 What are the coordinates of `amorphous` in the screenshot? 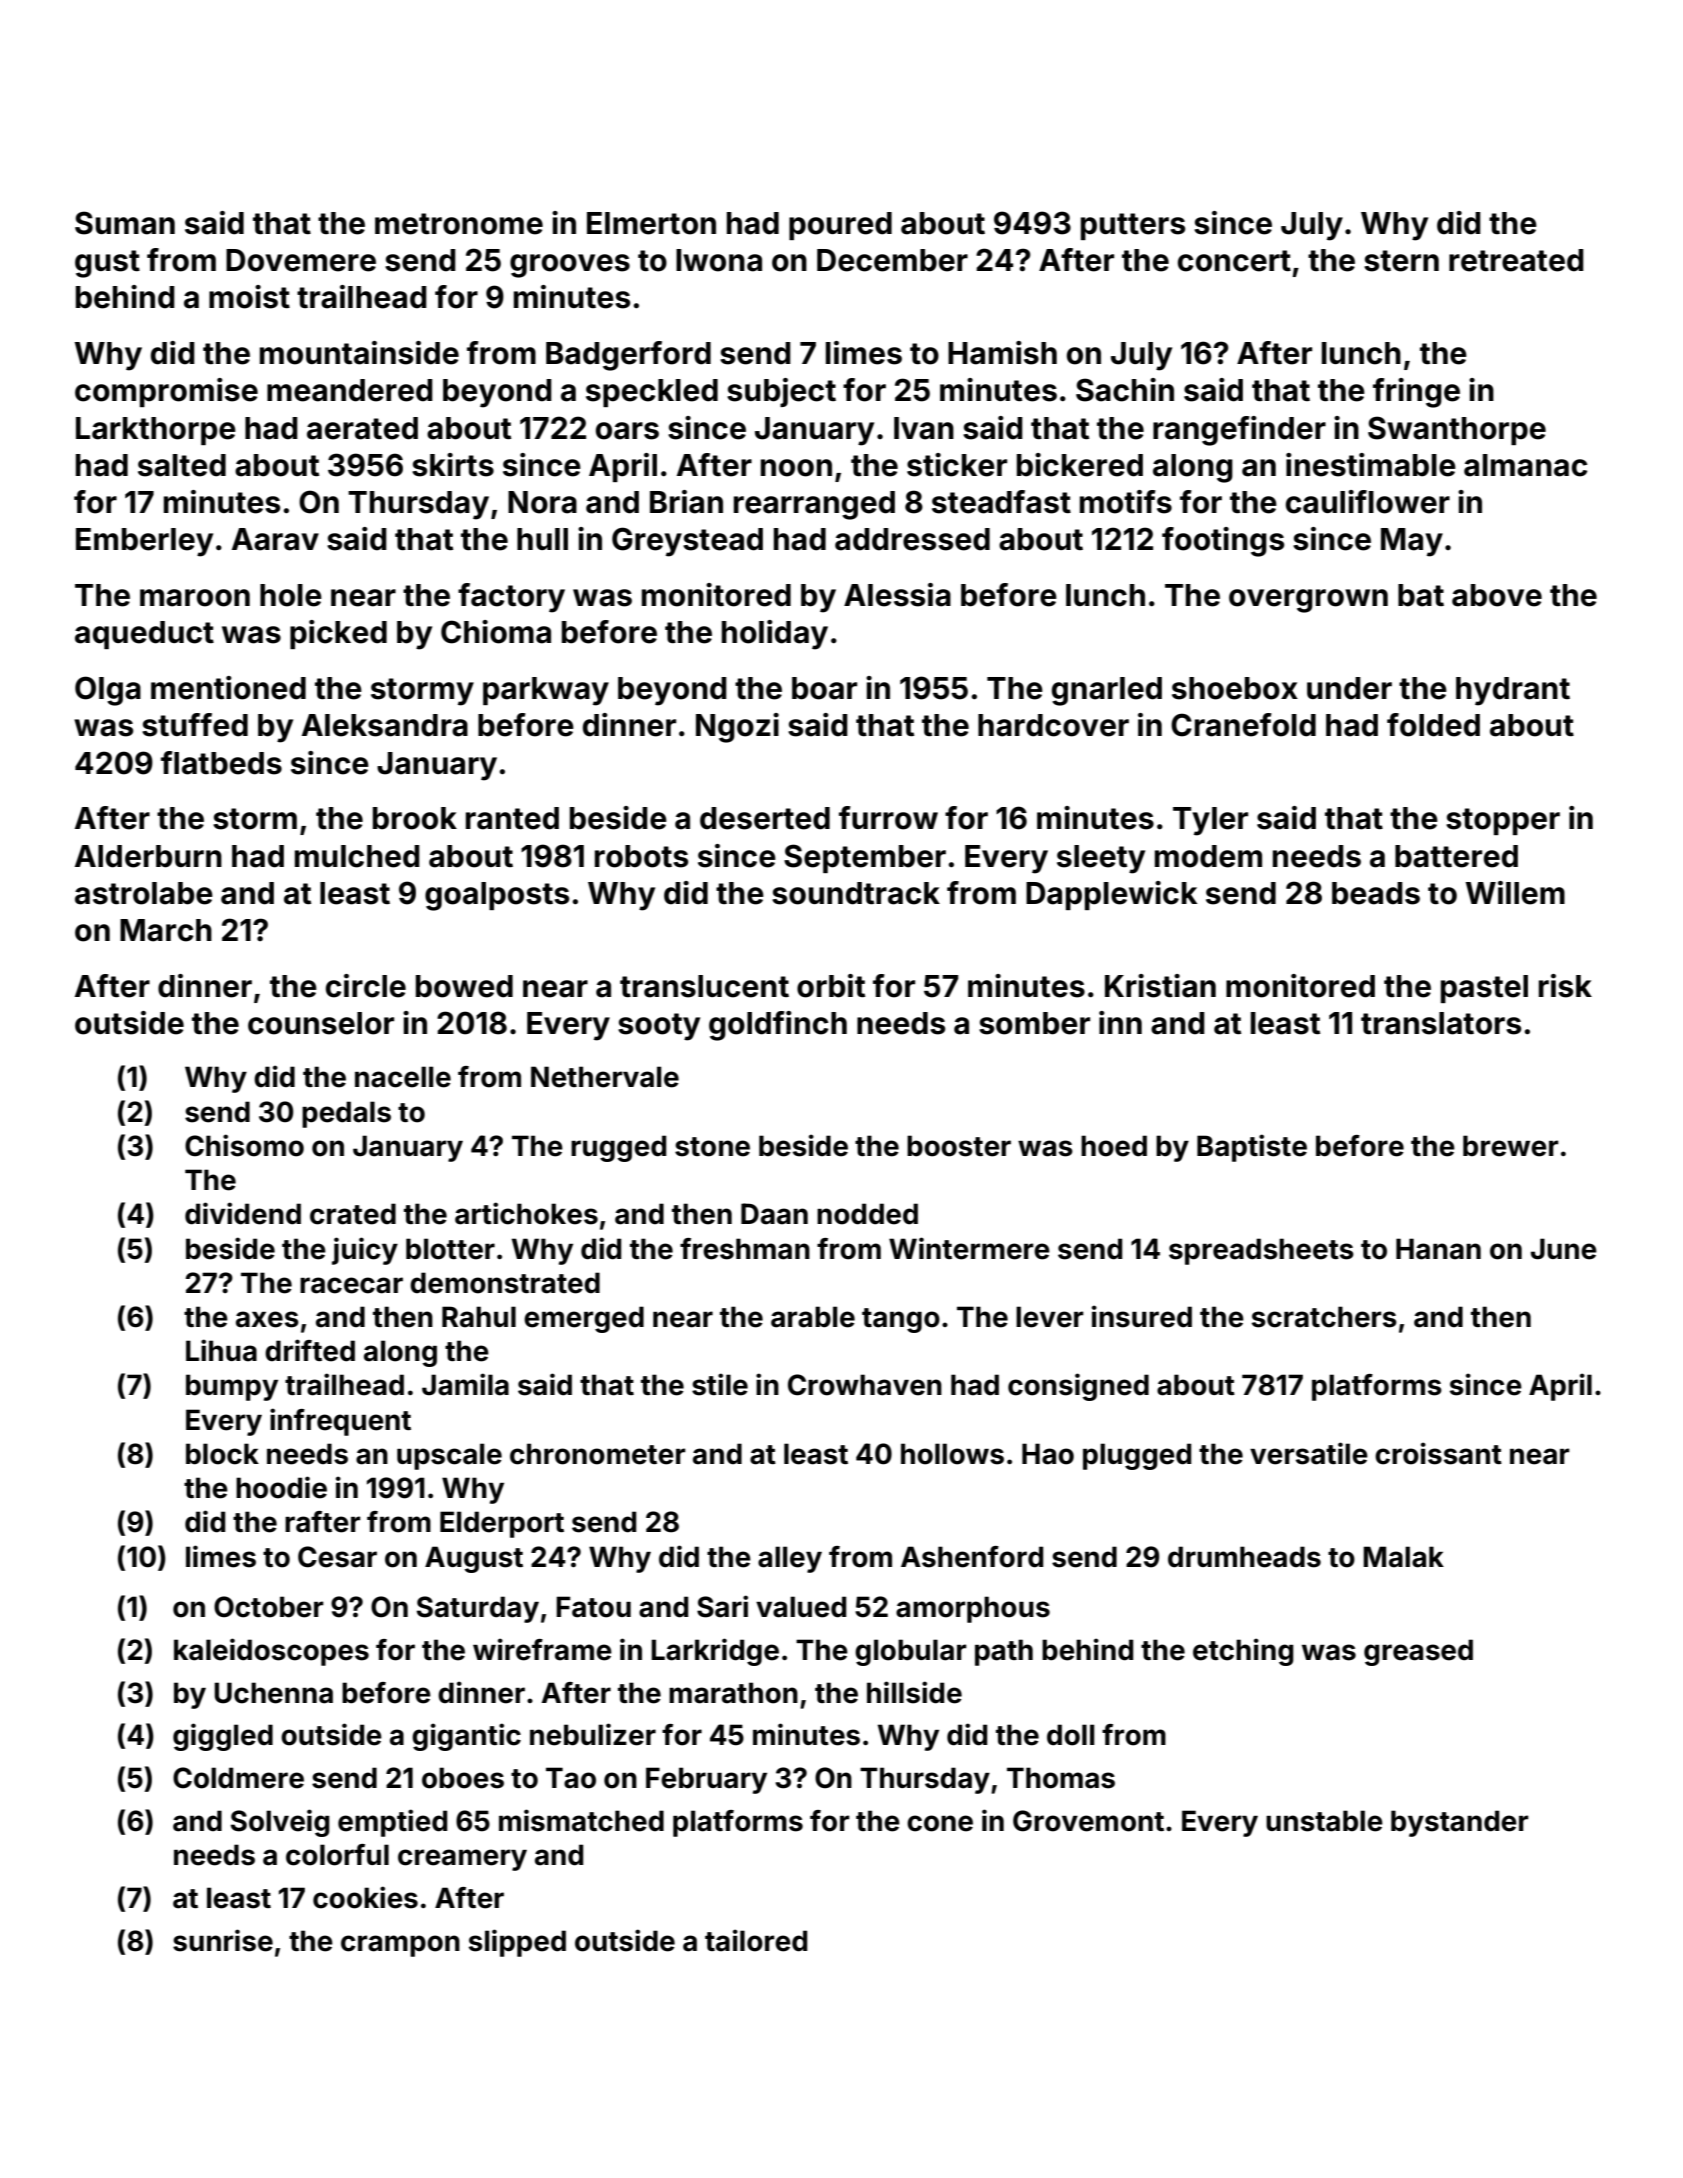 It's located at (973, 1609).
